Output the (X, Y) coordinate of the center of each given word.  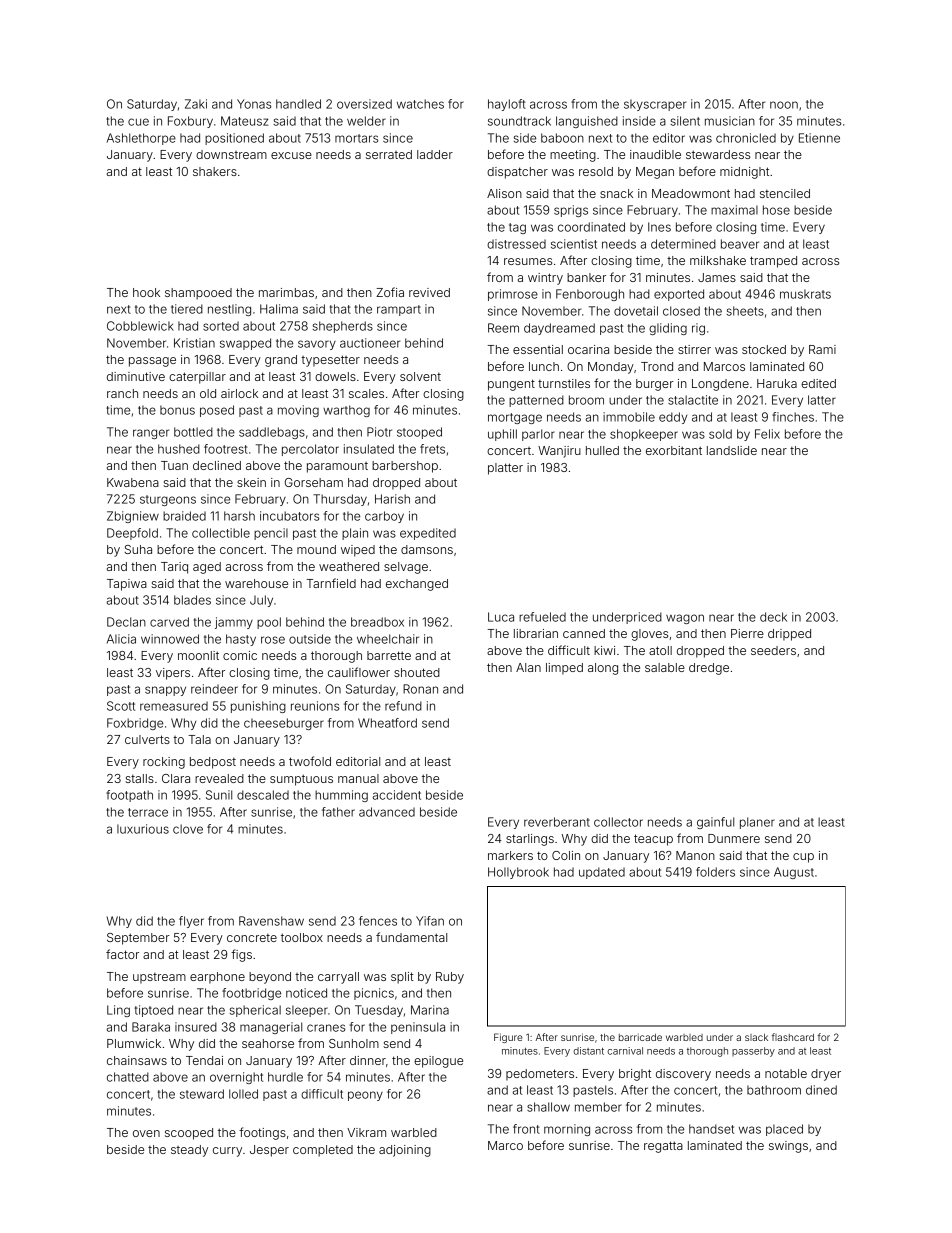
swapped (245, 344)
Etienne (819, 138)
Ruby (450, 978)
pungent (511, 385)
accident (397, 795)
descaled (263, 795)
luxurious (143, 829)
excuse (291, 155)
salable (665, 667)
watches (420, 104)
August (794, 873)
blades (192, 600)
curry (227, 1152)
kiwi (604, 650)
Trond (657, 366)
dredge (709, 669)
